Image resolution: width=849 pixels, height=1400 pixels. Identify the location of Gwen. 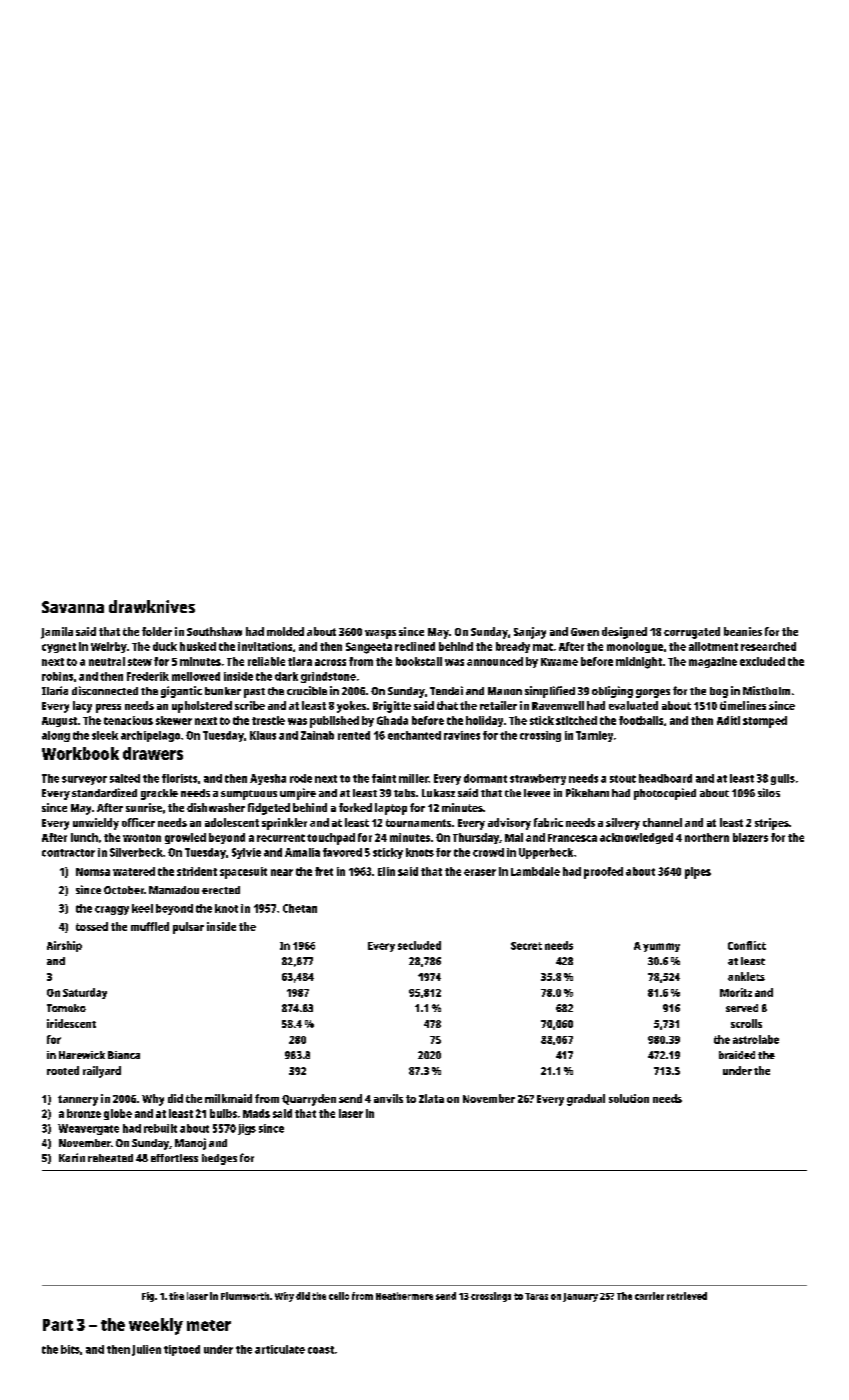
(585, 632).
